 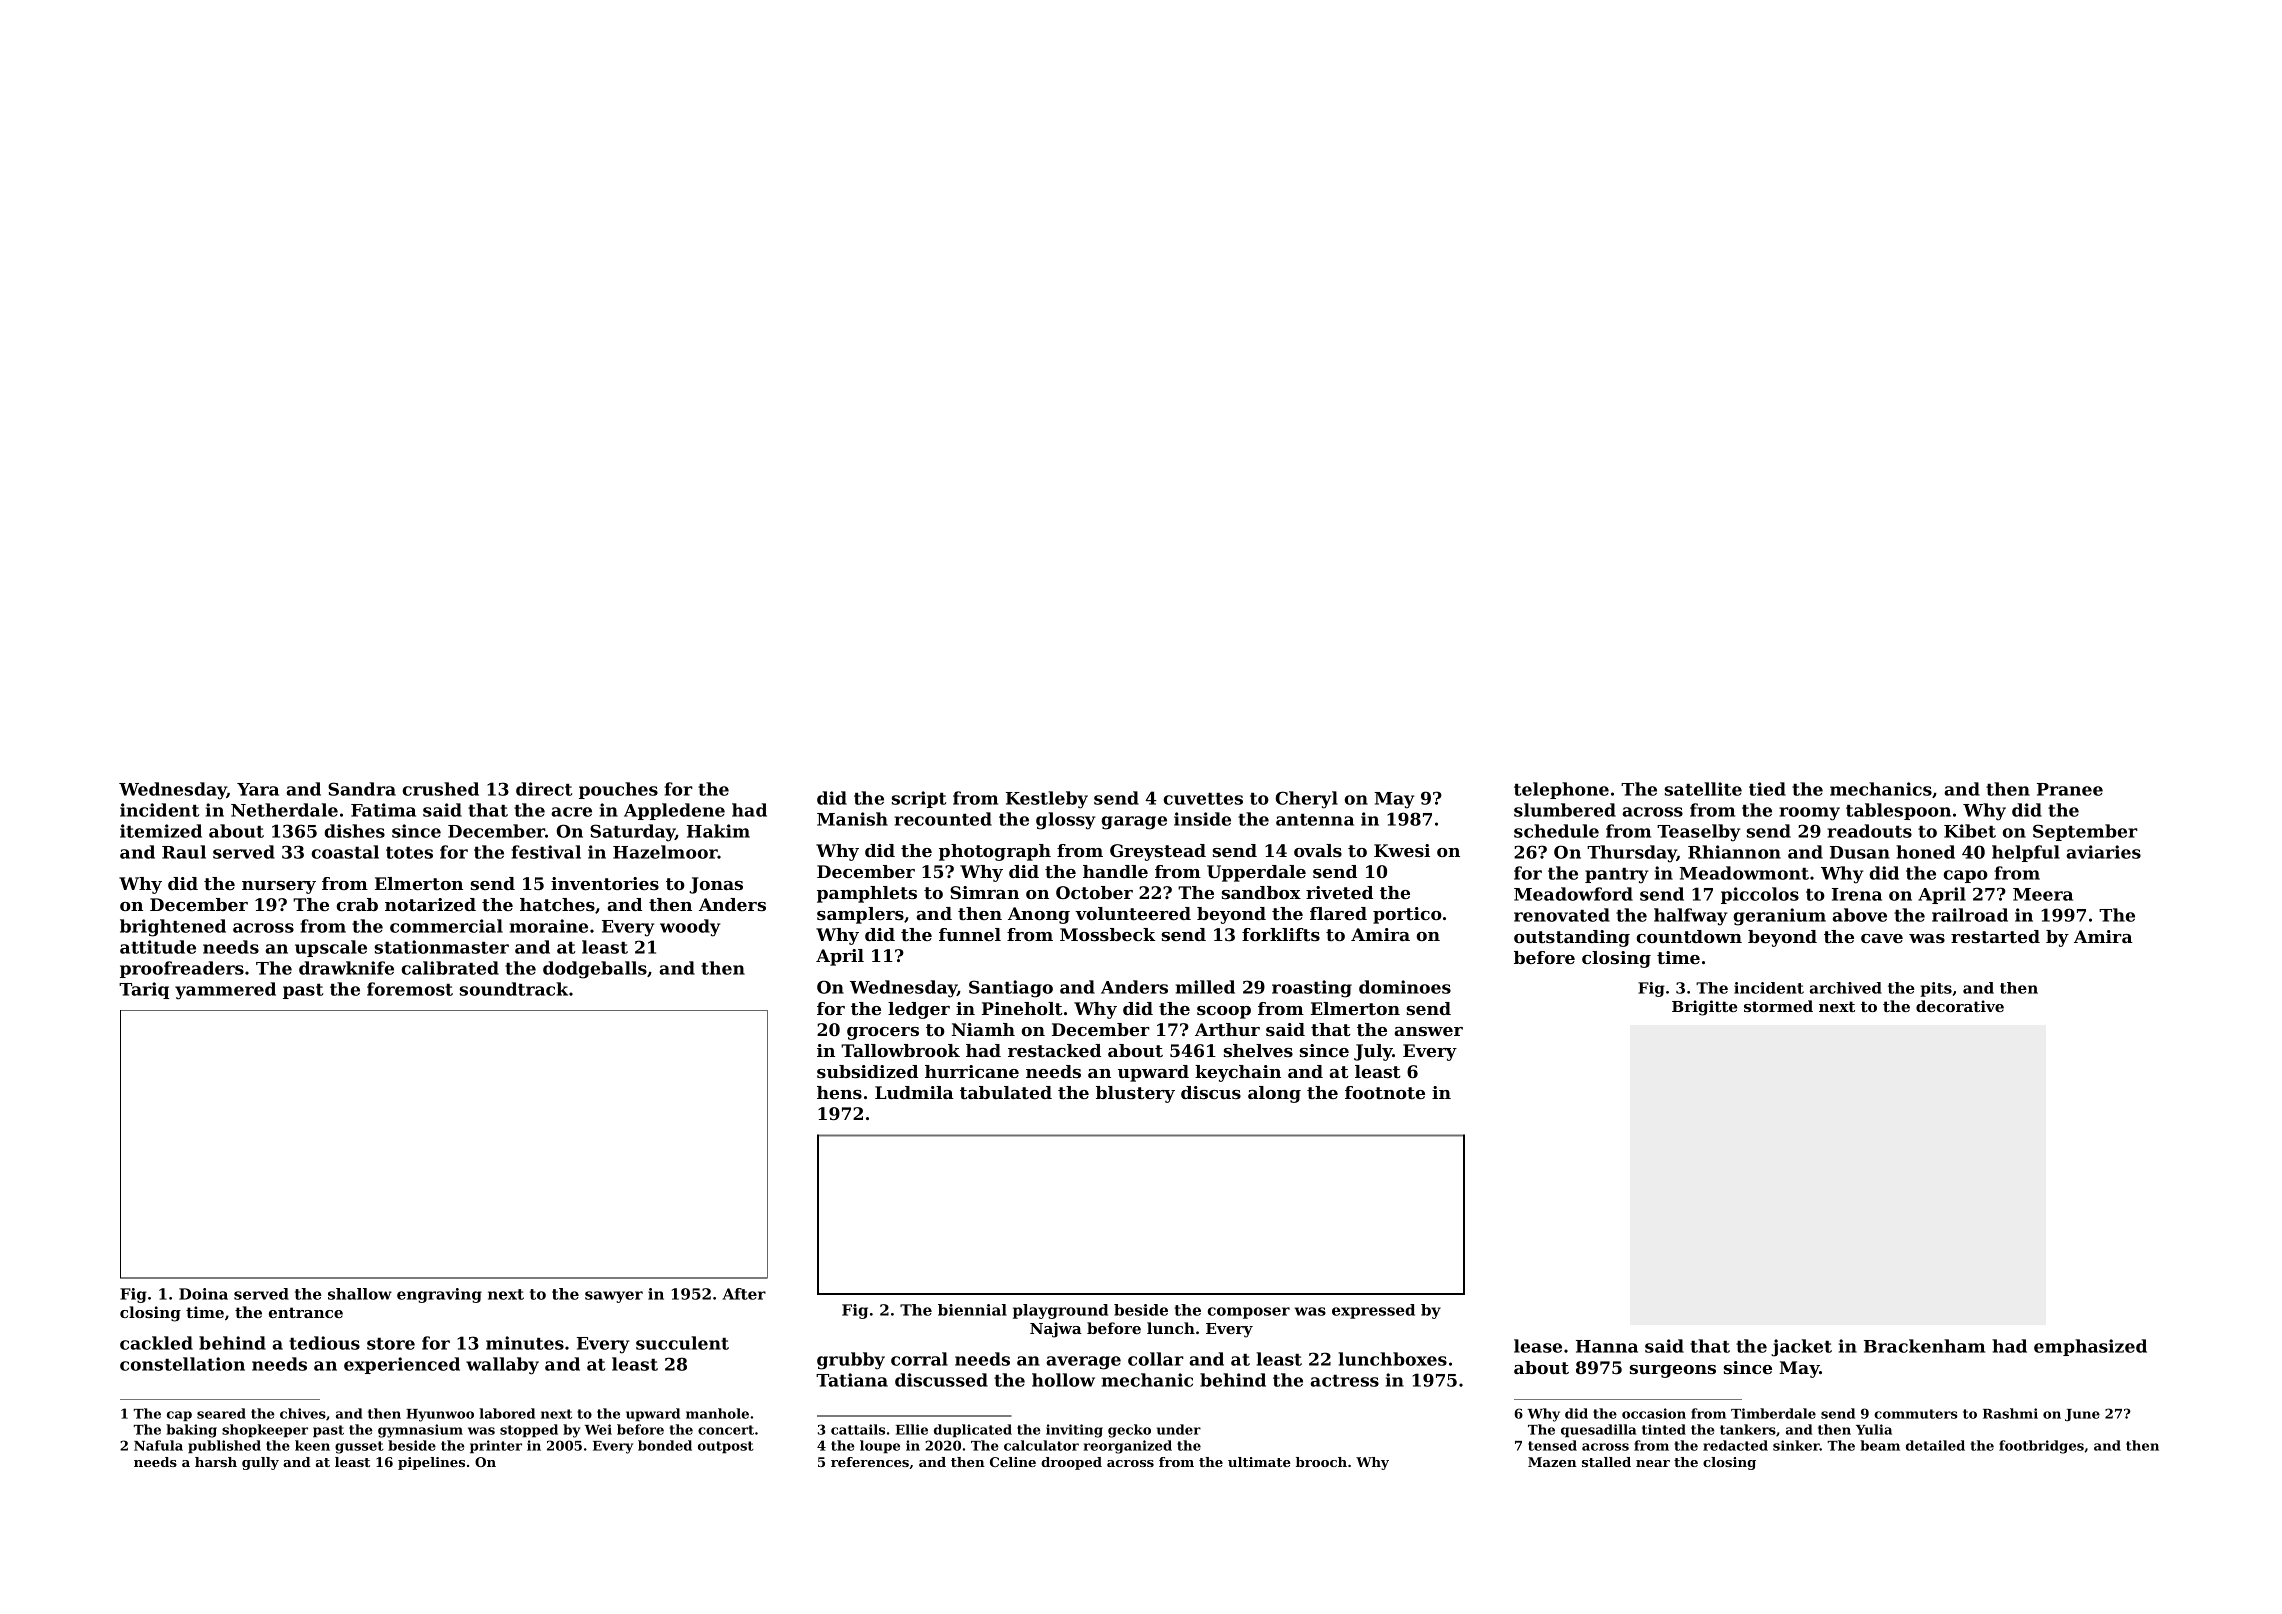 What do you see at coordinates (144, 990) in the document?
I see `Tariq` at bounding box center [144, 990].
